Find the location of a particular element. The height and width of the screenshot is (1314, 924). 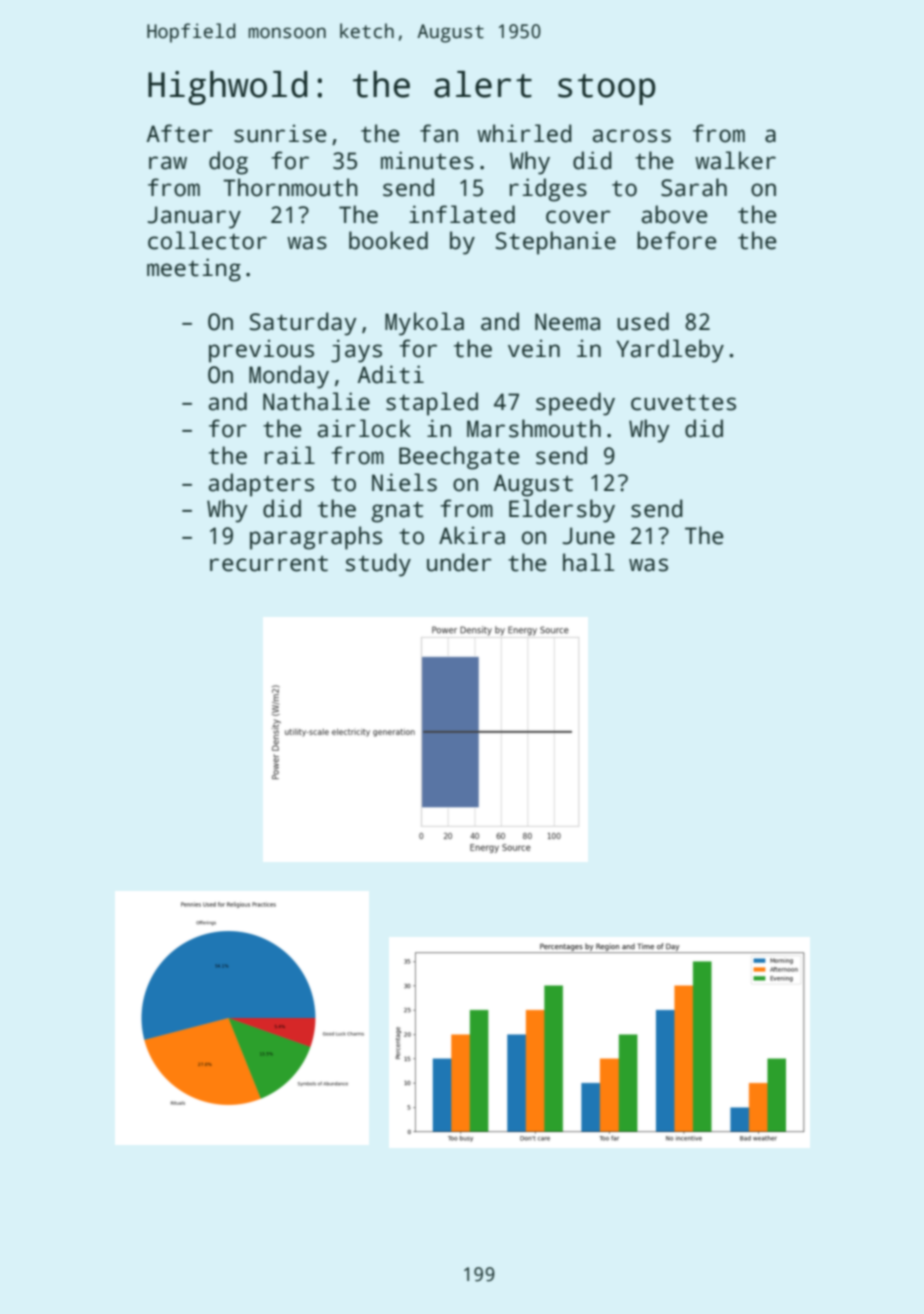

fan is located at coordinates (439, 133).
